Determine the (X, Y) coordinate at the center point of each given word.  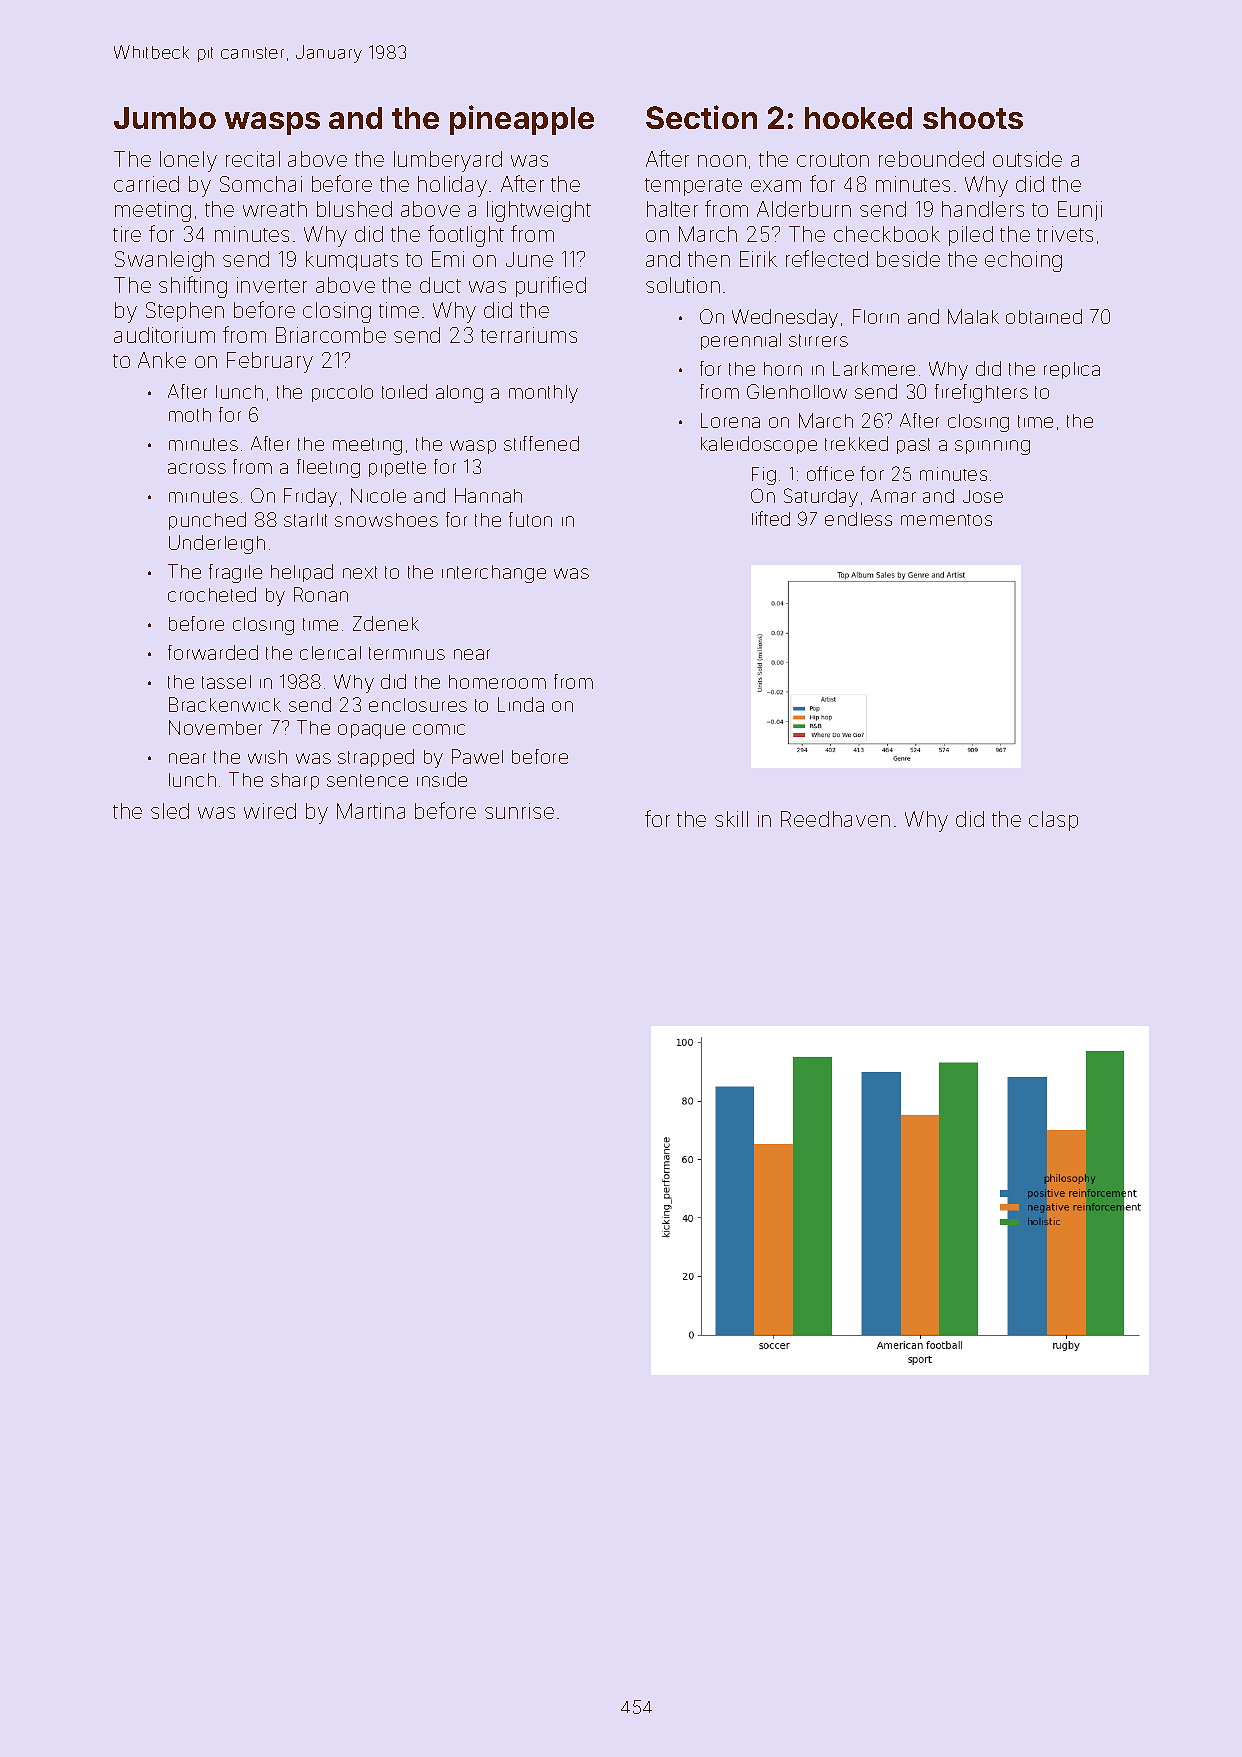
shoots (973, 118)
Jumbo (165, 118)
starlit (305, 520)
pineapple (522, 120)
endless (858, 519)
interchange (494, 574)
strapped (376, 758)
